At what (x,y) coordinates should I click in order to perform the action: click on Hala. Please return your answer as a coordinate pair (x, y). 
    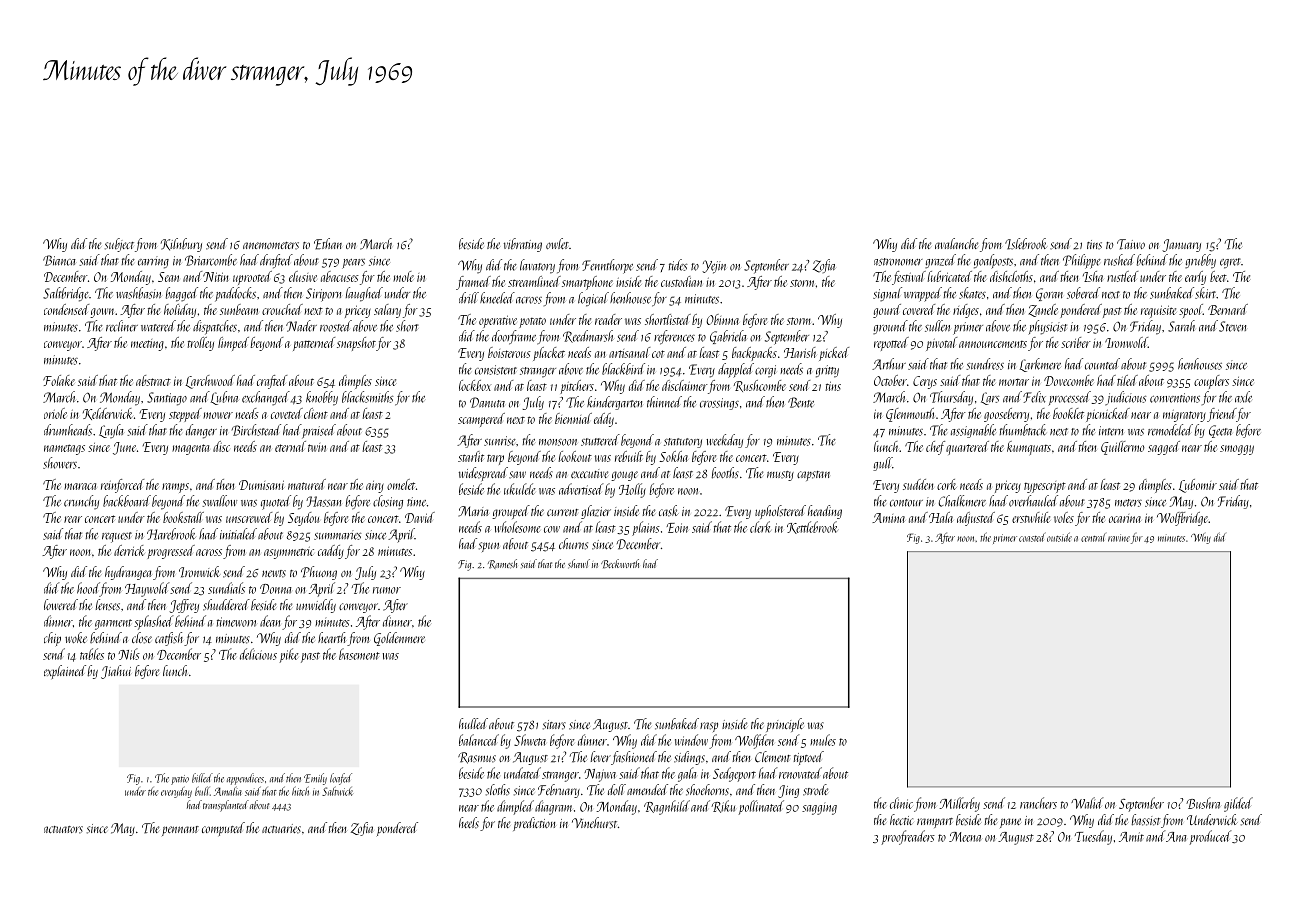
    Looking at the image, I should click on (941, 517).
